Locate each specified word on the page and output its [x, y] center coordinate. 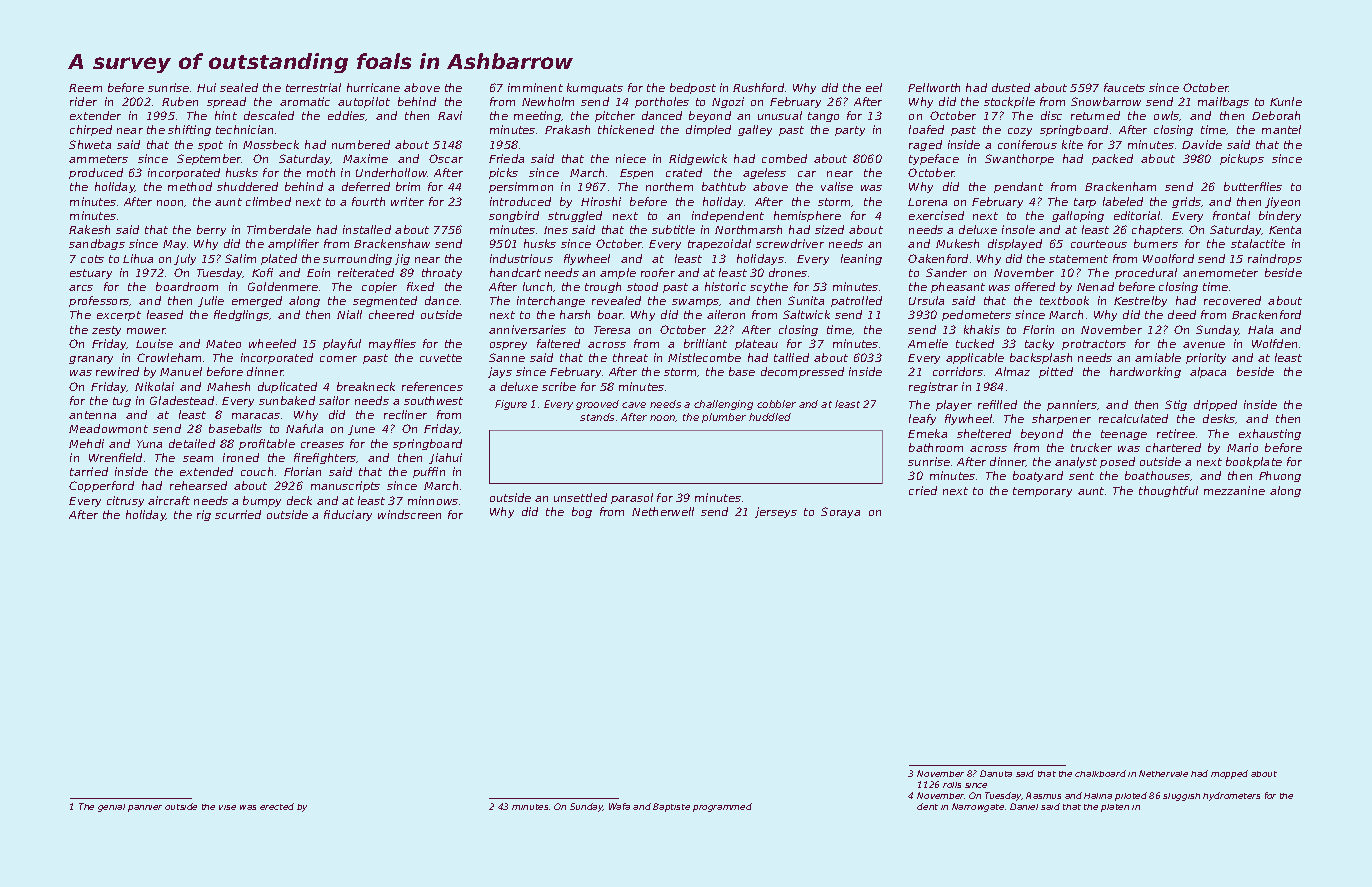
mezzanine [1234, 490]
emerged [257, 301]
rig [204, 515]
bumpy [262, 501]
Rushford [758, 87]
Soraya [840, 512]
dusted [1011, 87]
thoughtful [1168, 491]
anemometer [1220, 273]
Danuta [996, 773]
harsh [575, 314]
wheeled [272, 343]
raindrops [1275, 259]
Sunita [806, 300]
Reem [85, 88]
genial [111, 808]
